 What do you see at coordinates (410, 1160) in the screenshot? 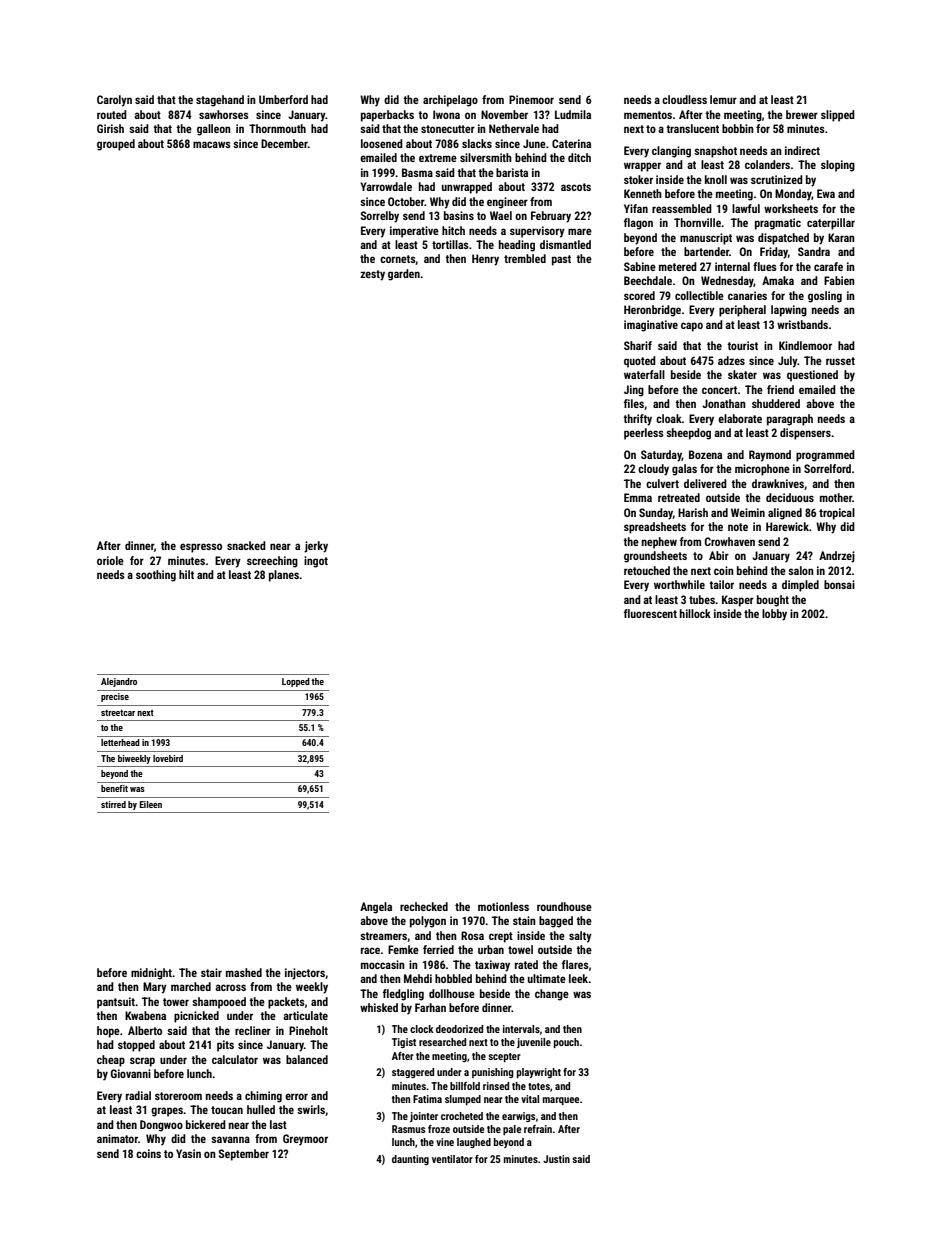
I see `daunting` at bounding box center [410, 1160].
